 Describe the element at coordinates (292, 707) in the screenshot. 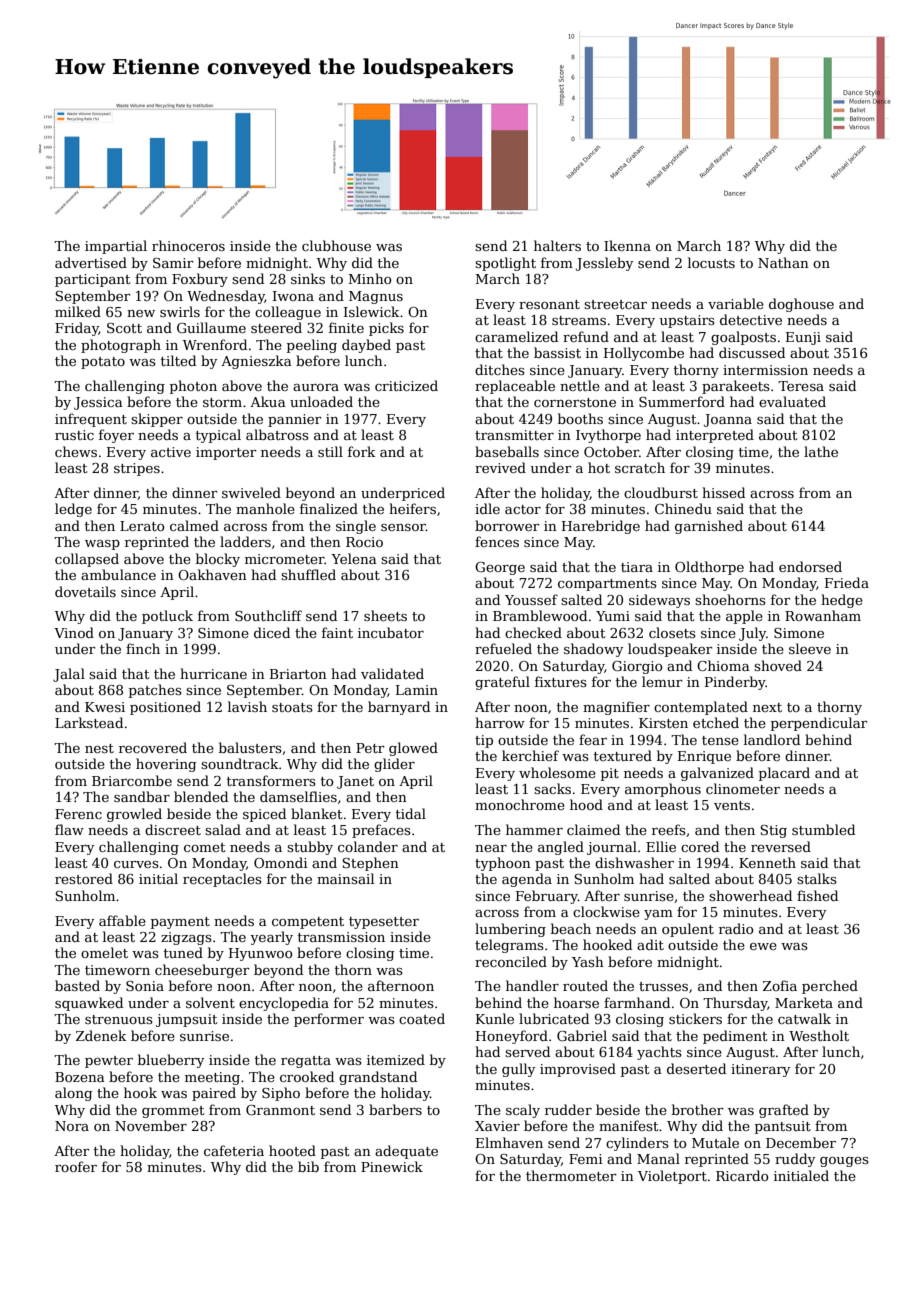

I see `stoats` at that location.
